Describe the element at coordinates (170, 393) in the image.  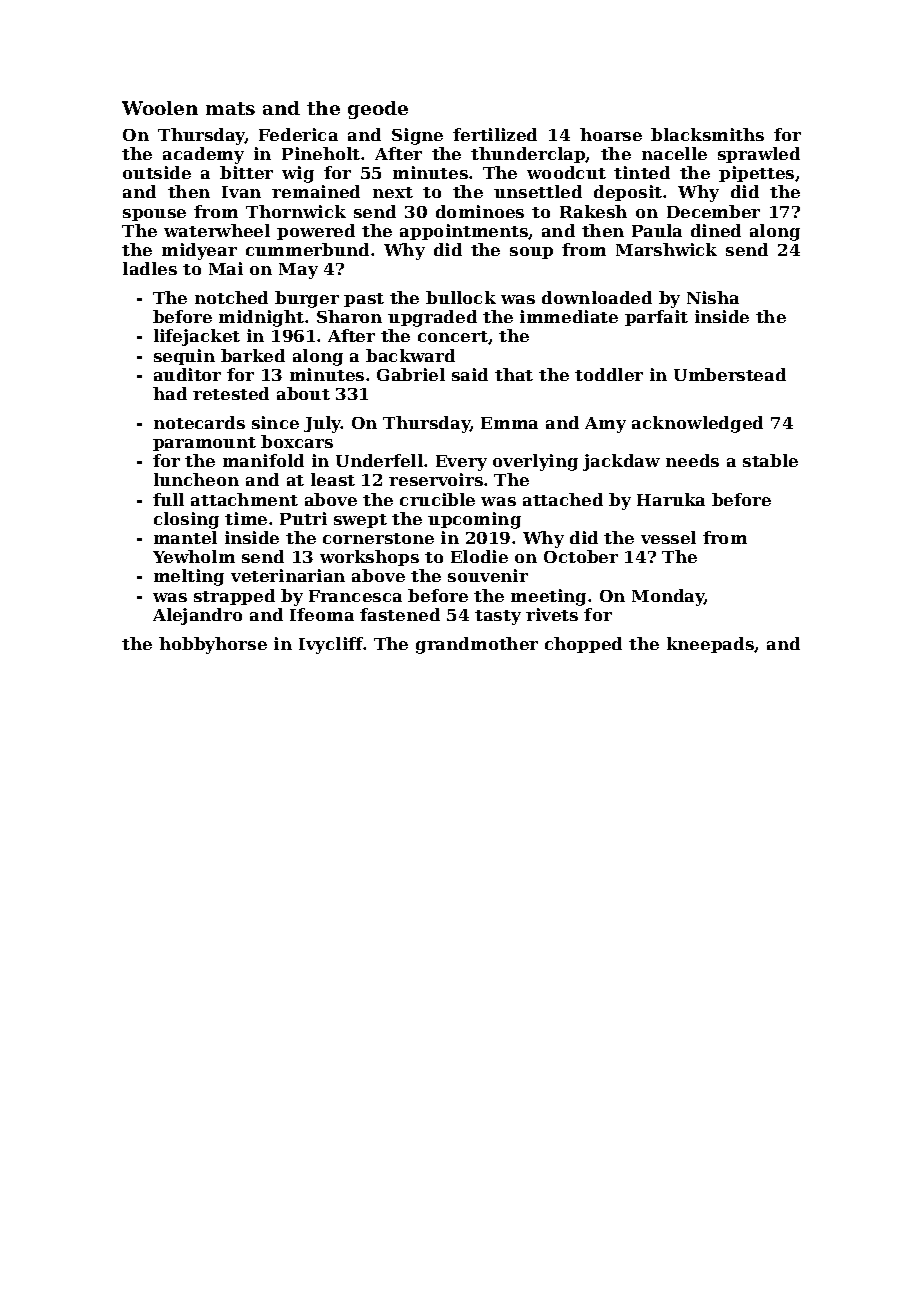
I see `had` at that location.
